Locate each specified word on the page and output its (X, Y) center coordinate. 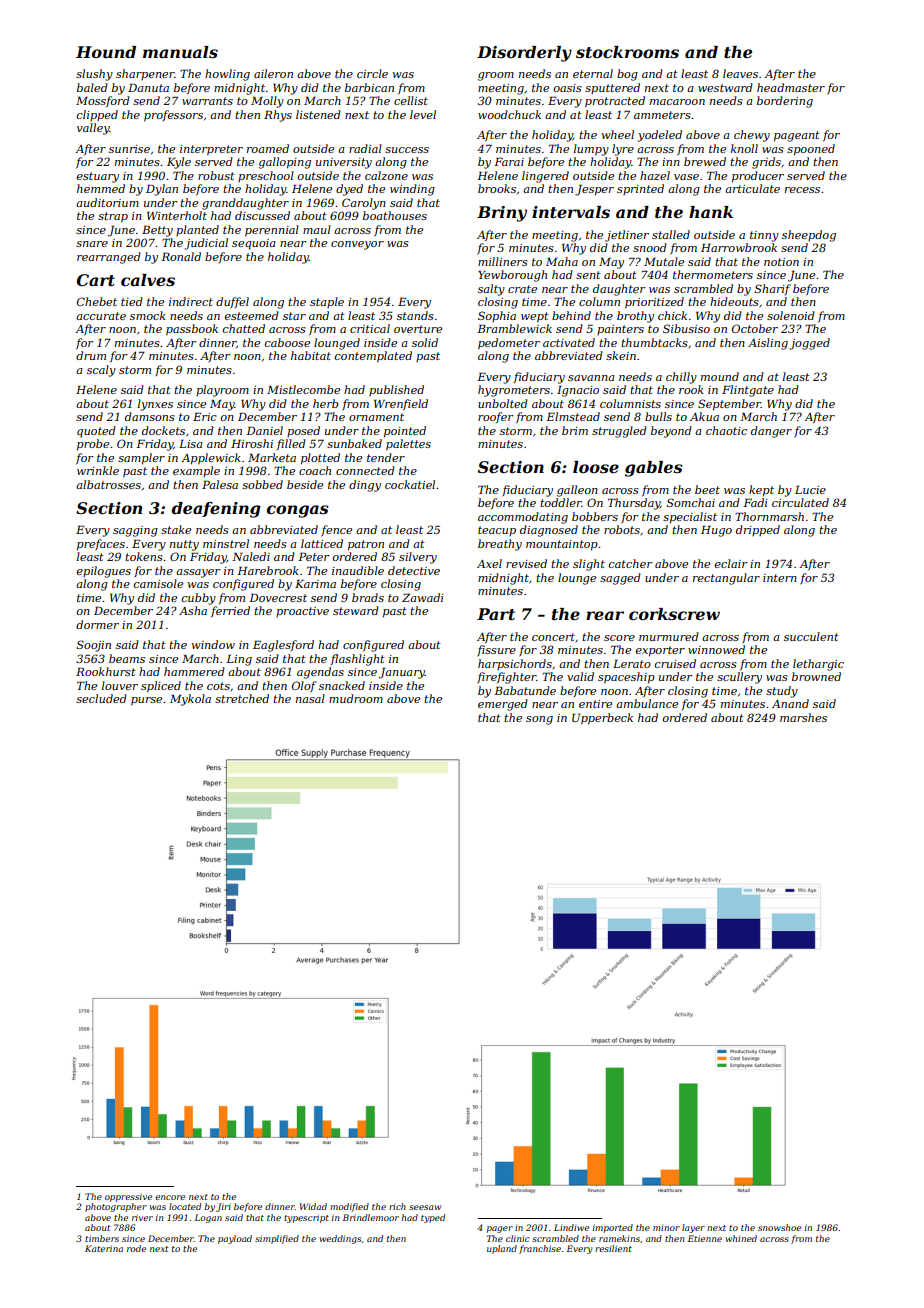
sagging (135, 531)
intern (780, 578)
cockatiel (410, 484)
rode (136, 1248)
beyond (671, 432)
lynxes (155, 405)
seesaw (425, 1207)
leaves (740, 73)
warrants (207, 101)
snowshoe (779, 1227)
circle (372, 73)
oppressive (128, 1197)
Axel (489, 563)
